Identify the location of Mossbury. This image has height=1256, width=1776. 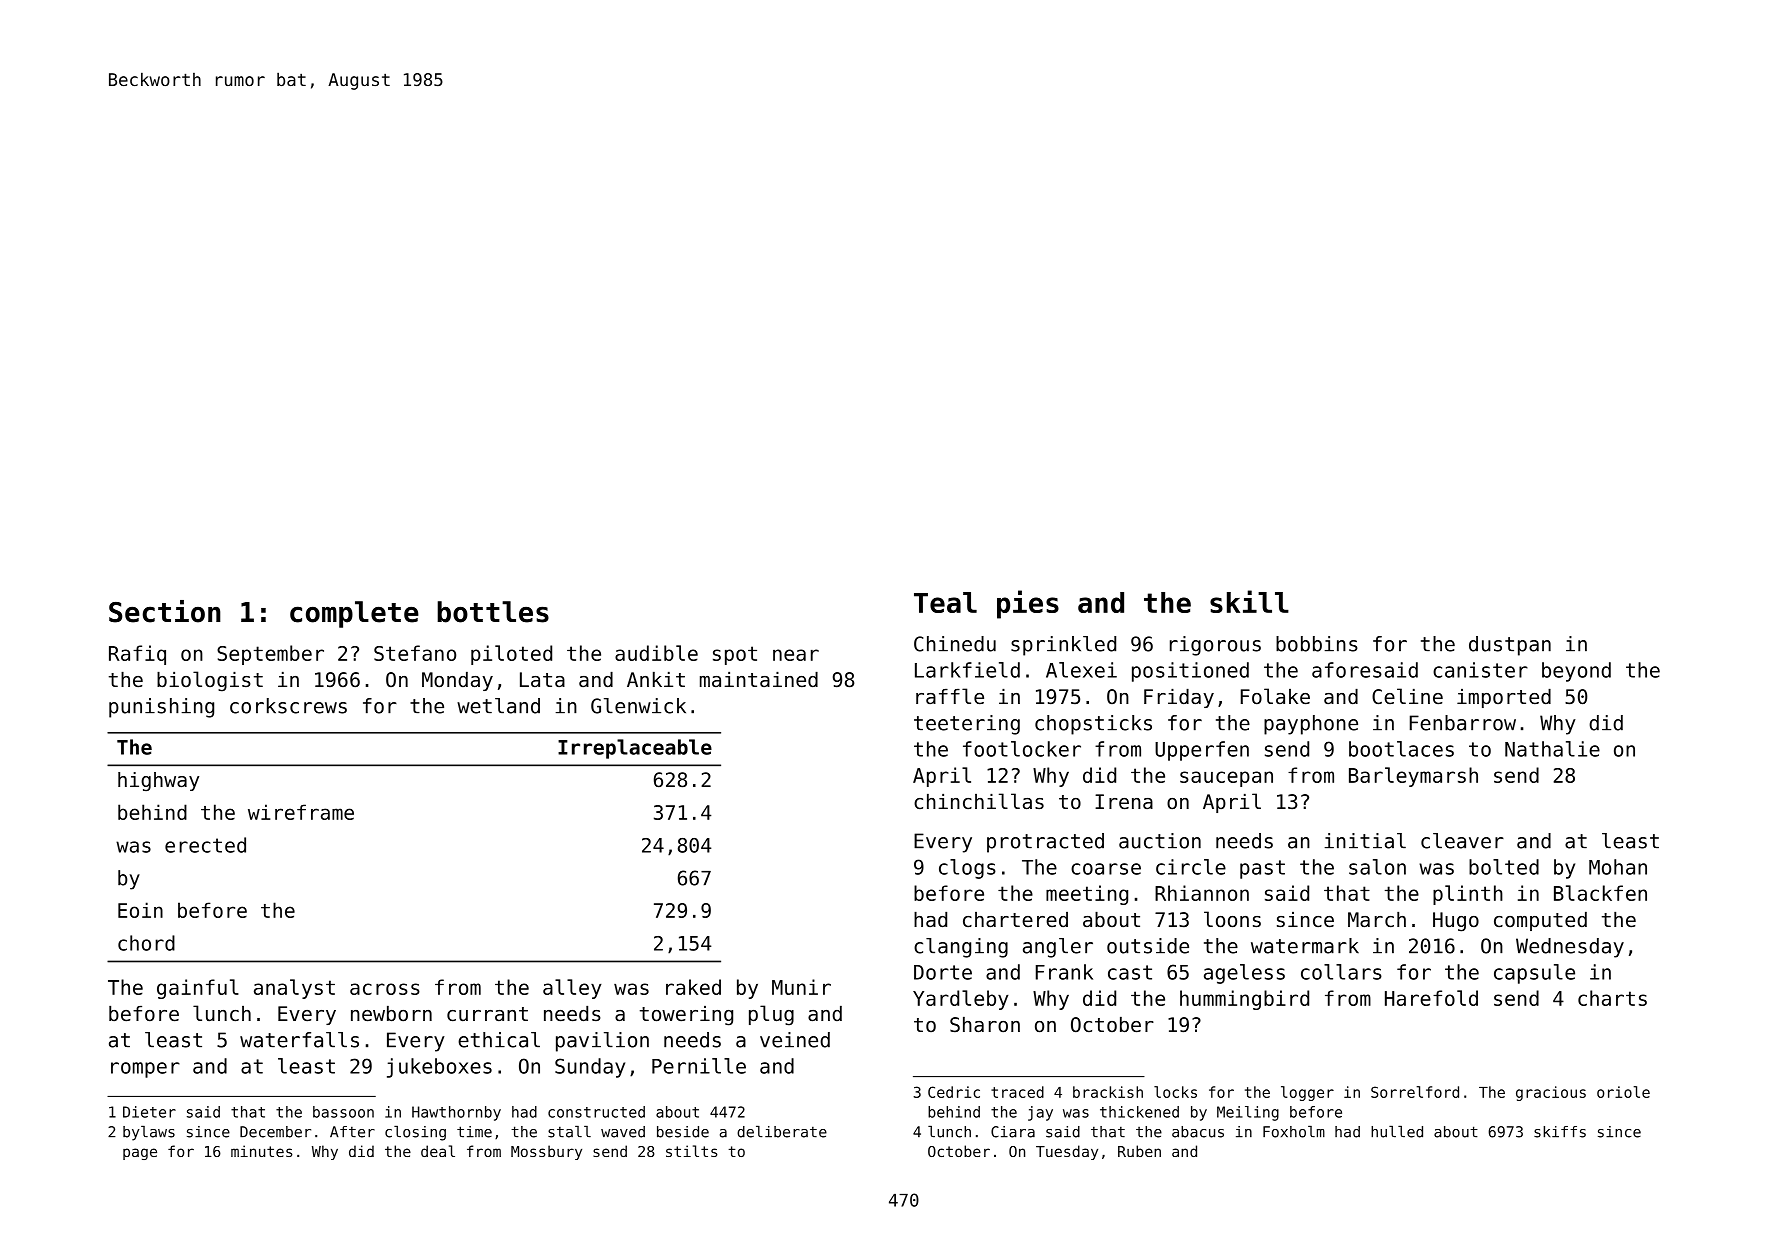
(546, 1152).
